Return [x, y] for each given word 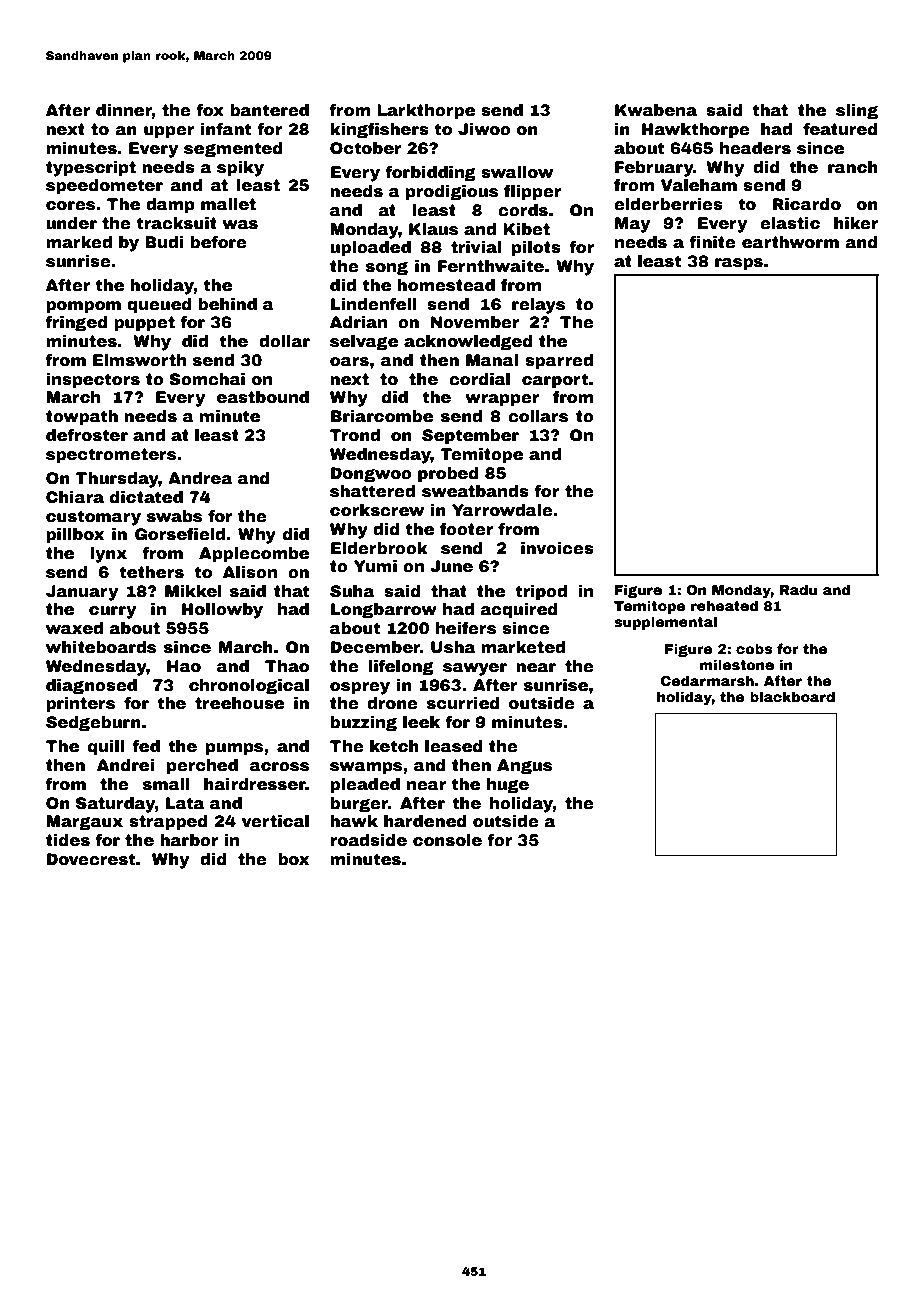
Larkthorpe [426, 112]
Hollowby [222, 611]
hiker [856, 223]
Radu [798, 589]
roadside [368, 840]
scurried [463, 703]
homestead [446, 285]
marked [79, 242]
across [279, 767]
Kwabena [656, 110]
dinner [124, 110]
